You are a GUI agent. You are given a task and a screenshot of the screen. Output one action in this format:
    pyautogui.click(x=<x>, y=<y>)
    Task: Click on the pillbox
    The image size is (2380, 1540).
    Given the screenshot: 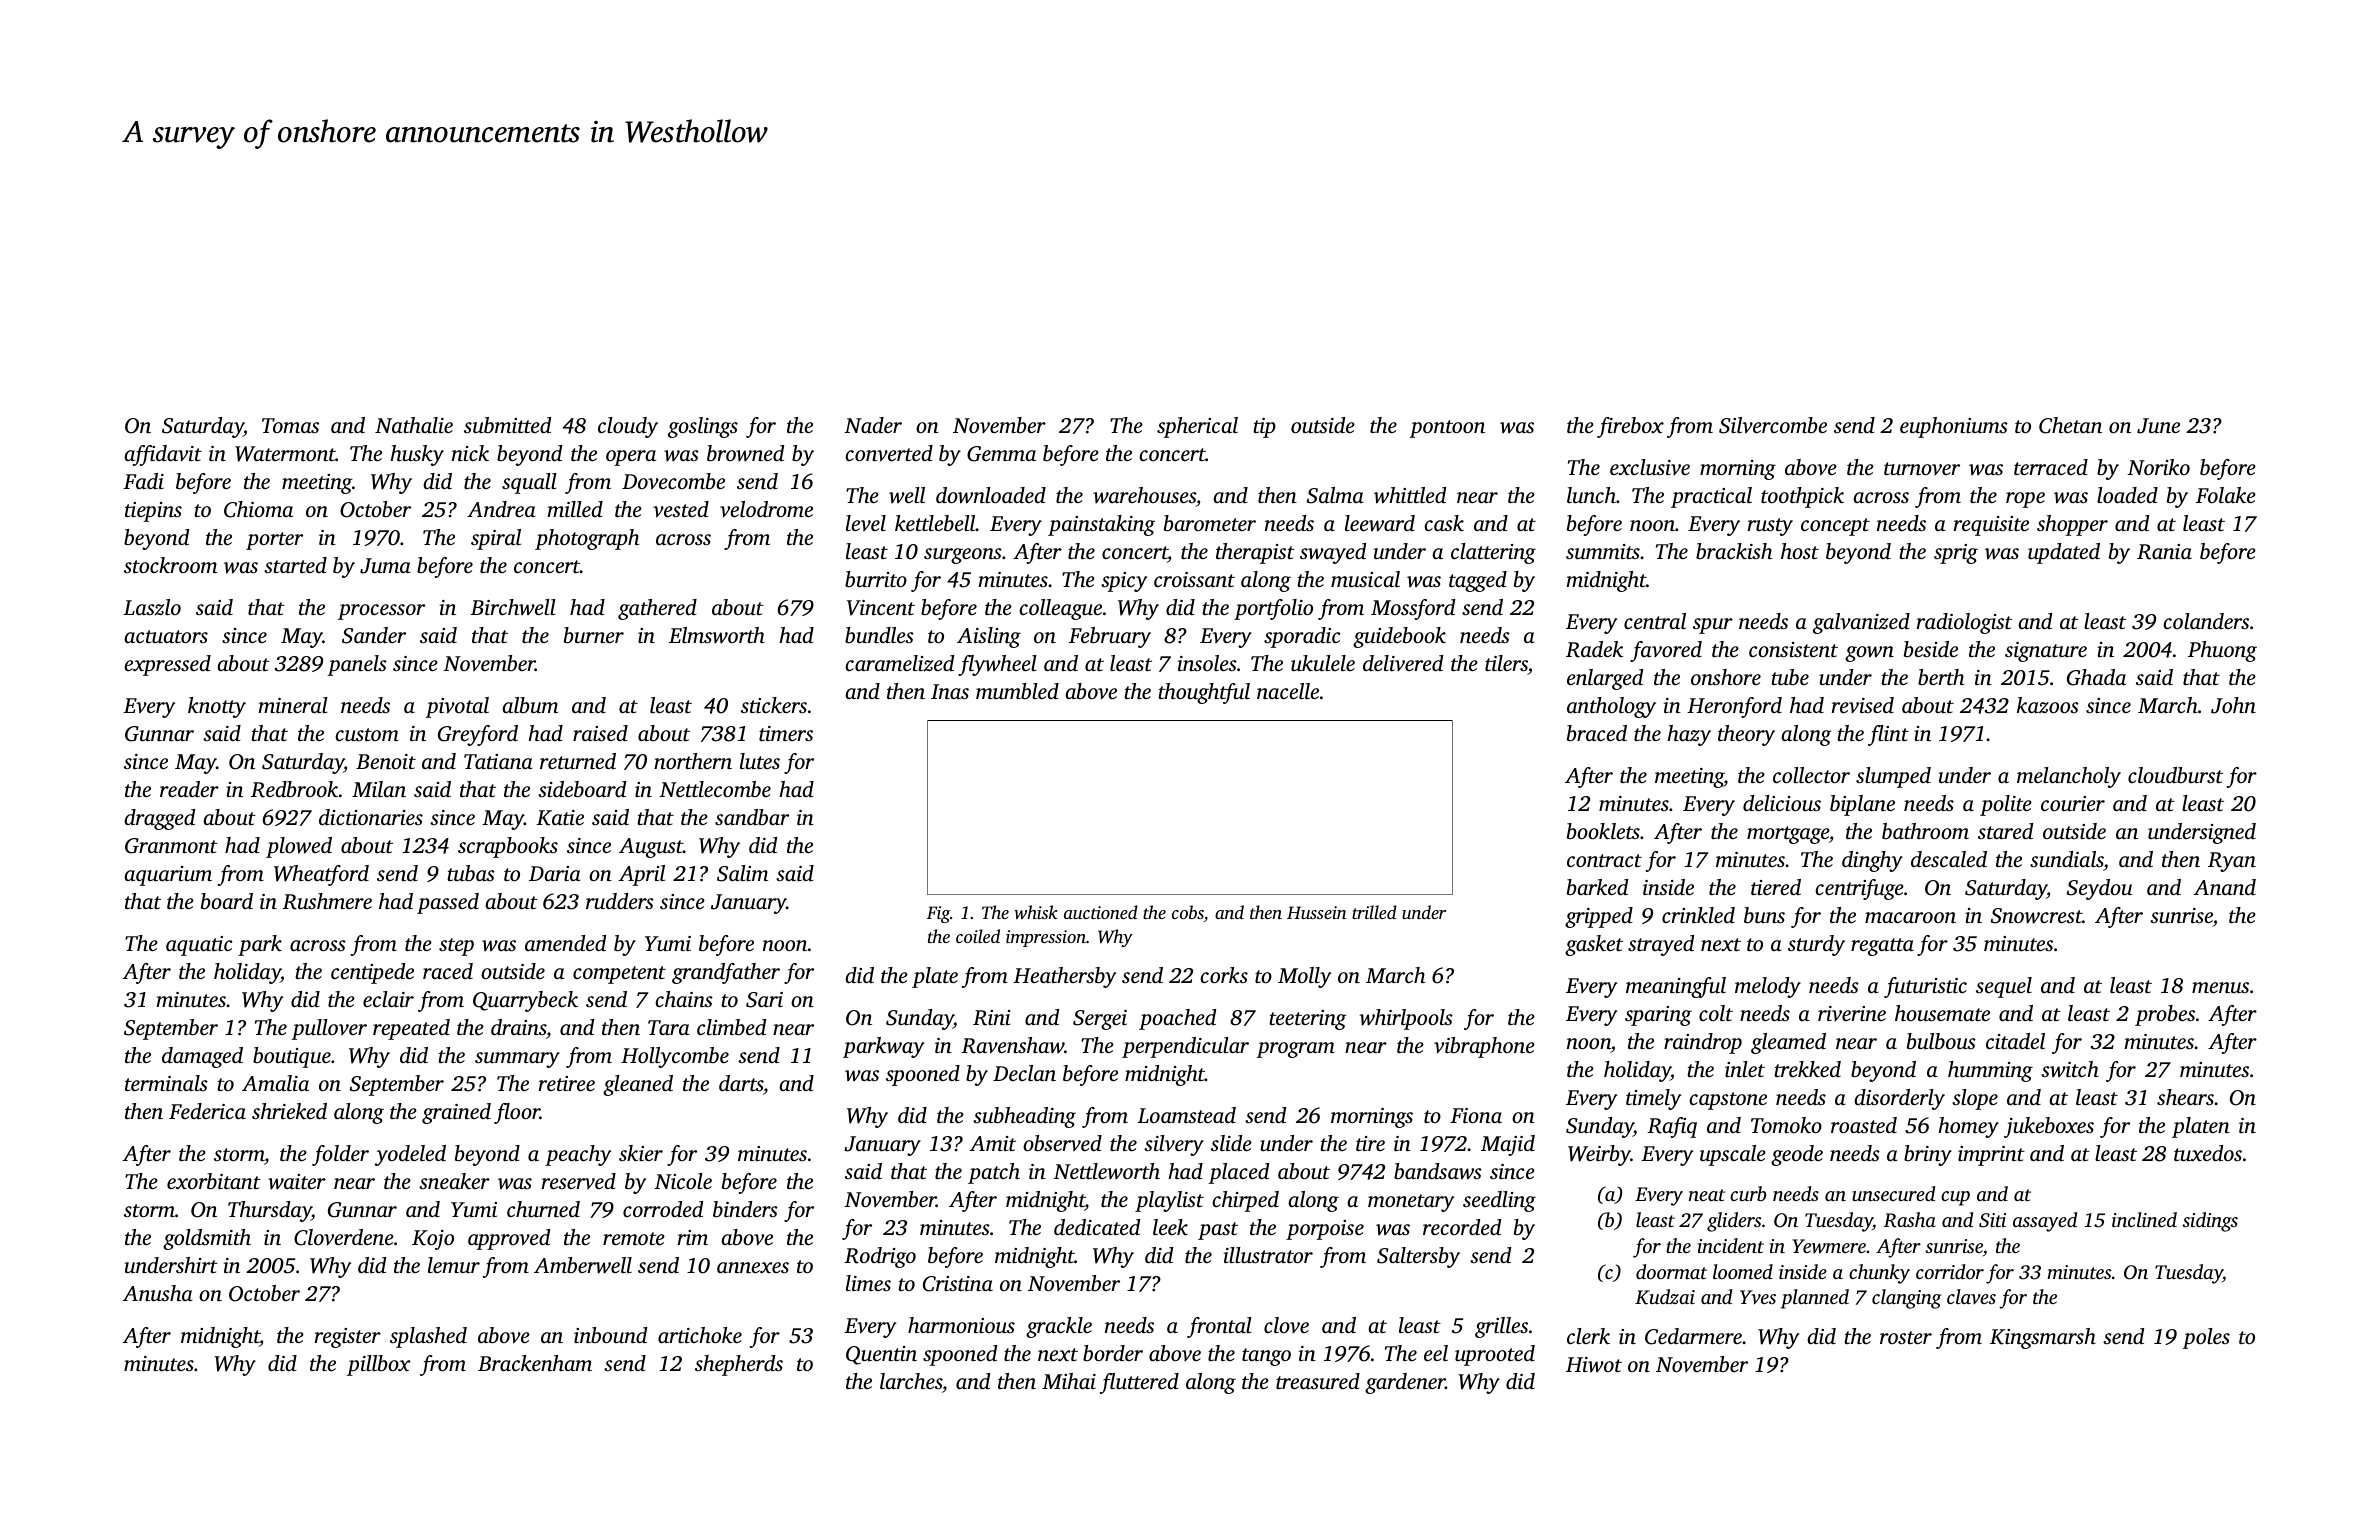 What is the action you would take?
    pyautogui.click(x=379, y=1365)
